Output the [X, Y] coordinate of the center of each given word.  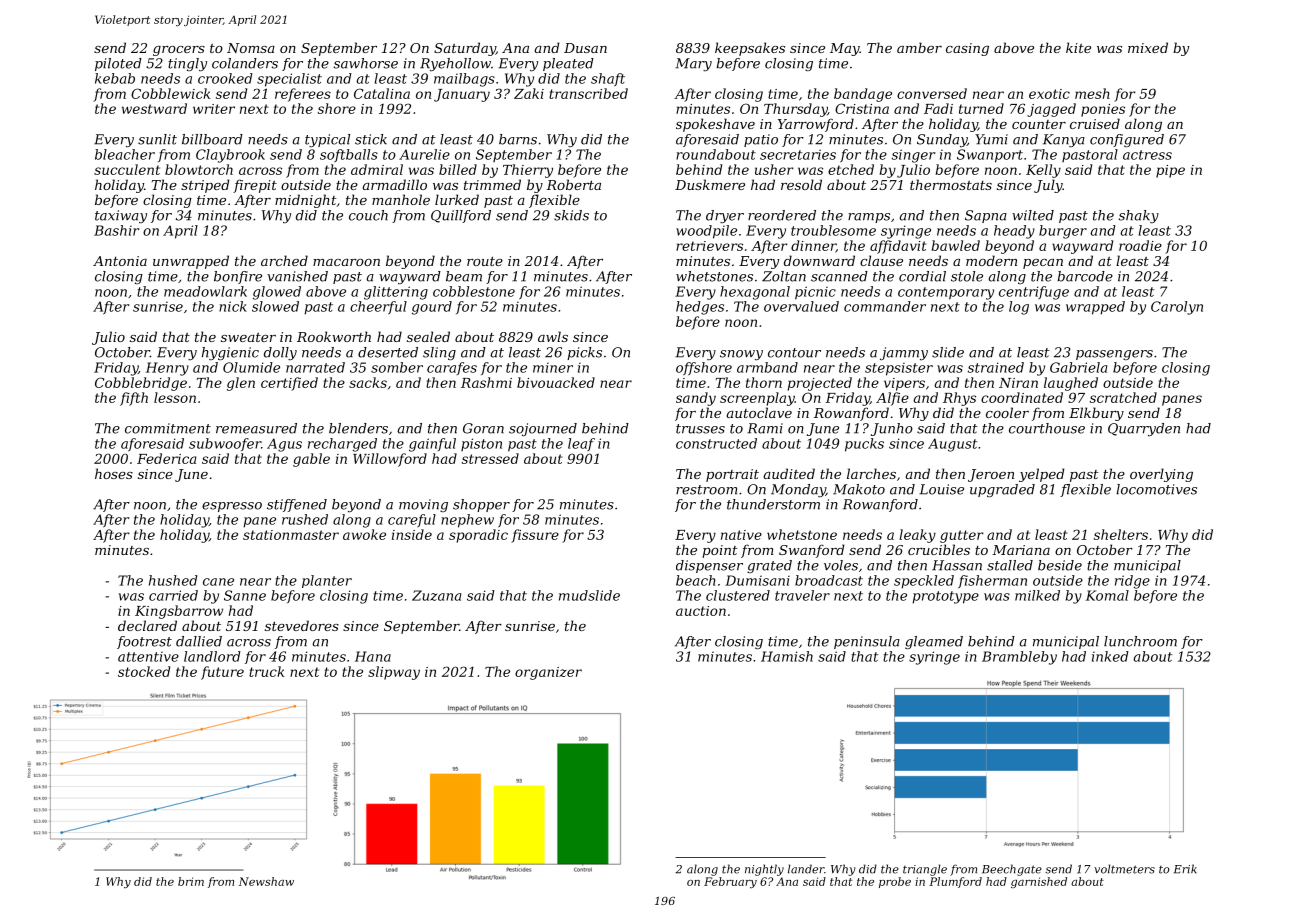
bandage [863, 95]
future [222, 673]
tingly [187, 64]
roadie [1140, 245]
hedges [700, 308]
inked [1110, 656]
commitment [168, 428]
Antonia [120, 261]
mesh [1092, 93]
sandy [696, 399]
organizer [548, 673]
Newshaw [266, 881]
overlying [1161, 475]
